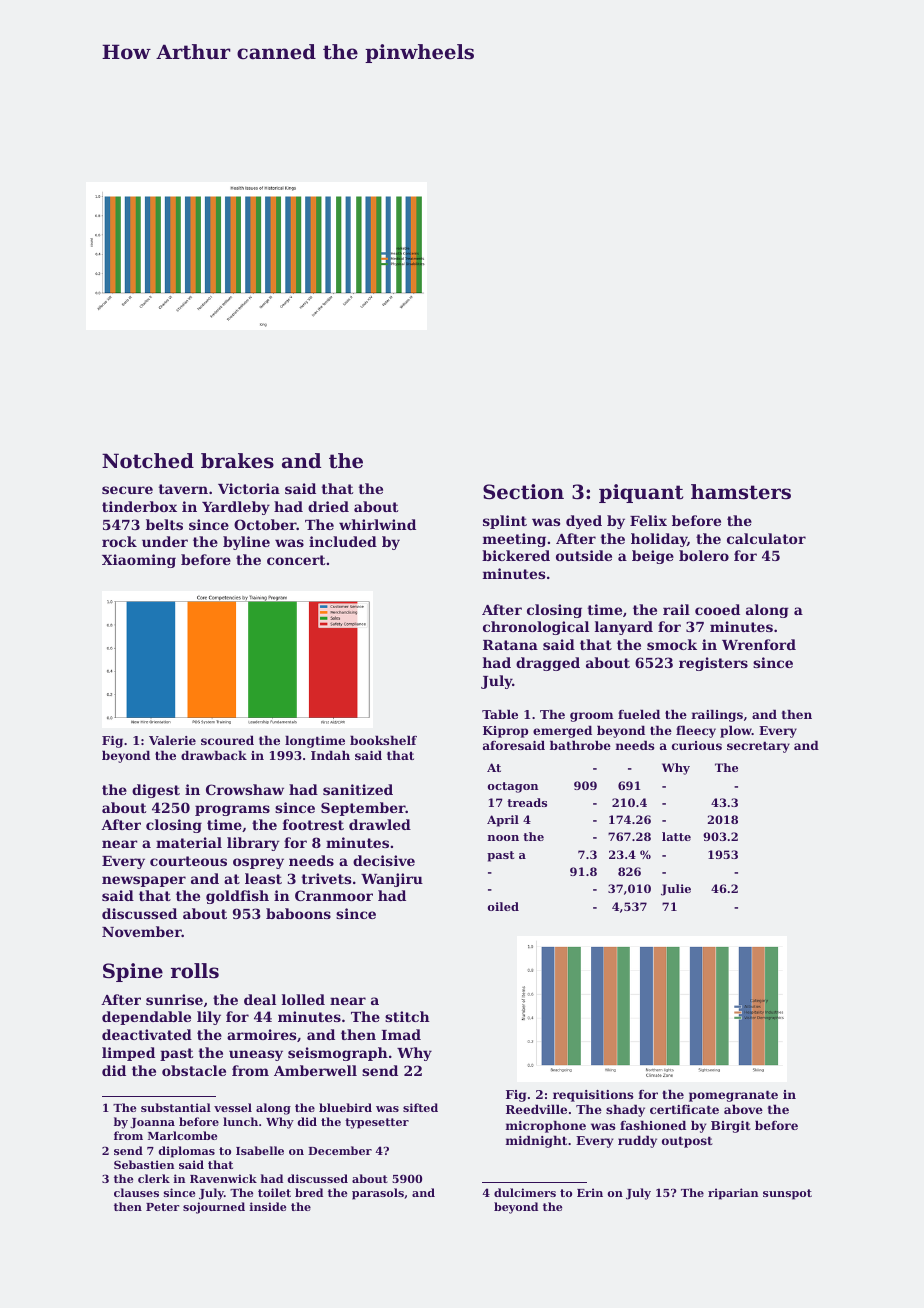 This screenshot has height=1308, width=924. What do you see at coordinates (500, 714) in the screenshot?
I see `Table` at bounding box center [500, 714].
